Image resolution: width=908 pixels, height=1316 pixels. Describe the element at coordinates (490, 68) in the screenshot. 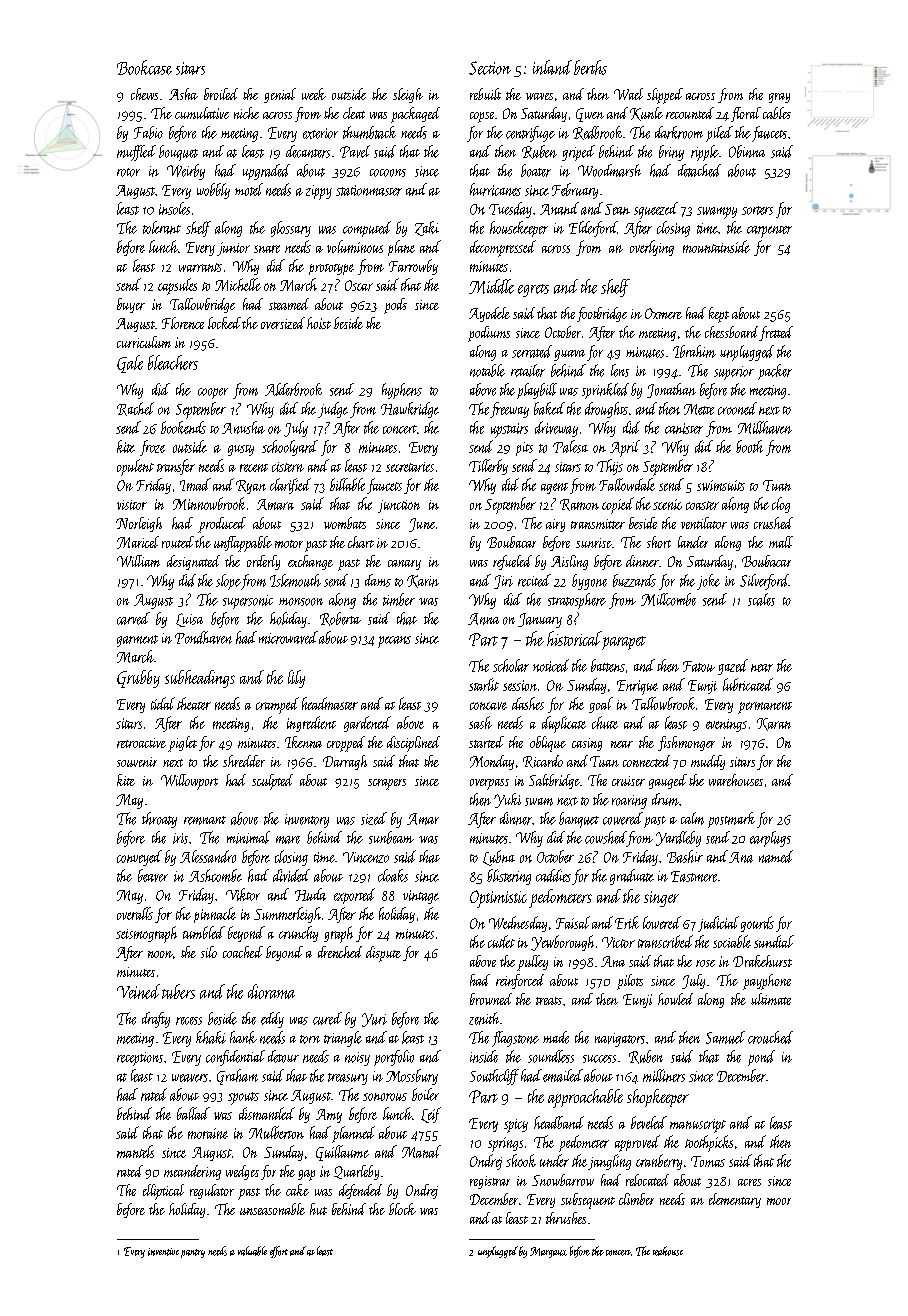

I see `Section` at that location.
